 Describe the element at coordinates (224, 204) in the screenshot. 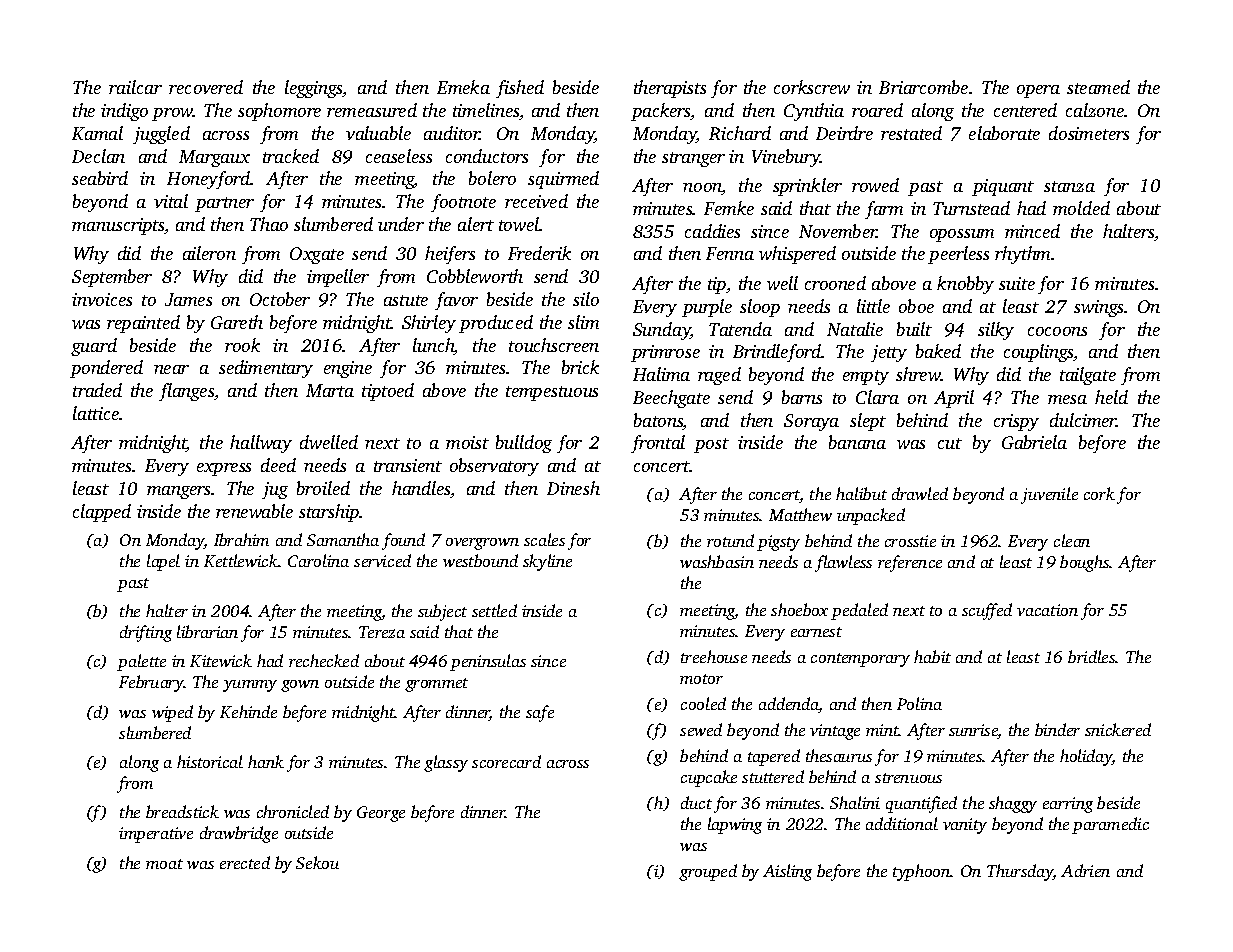

I see `partner` at that location.
